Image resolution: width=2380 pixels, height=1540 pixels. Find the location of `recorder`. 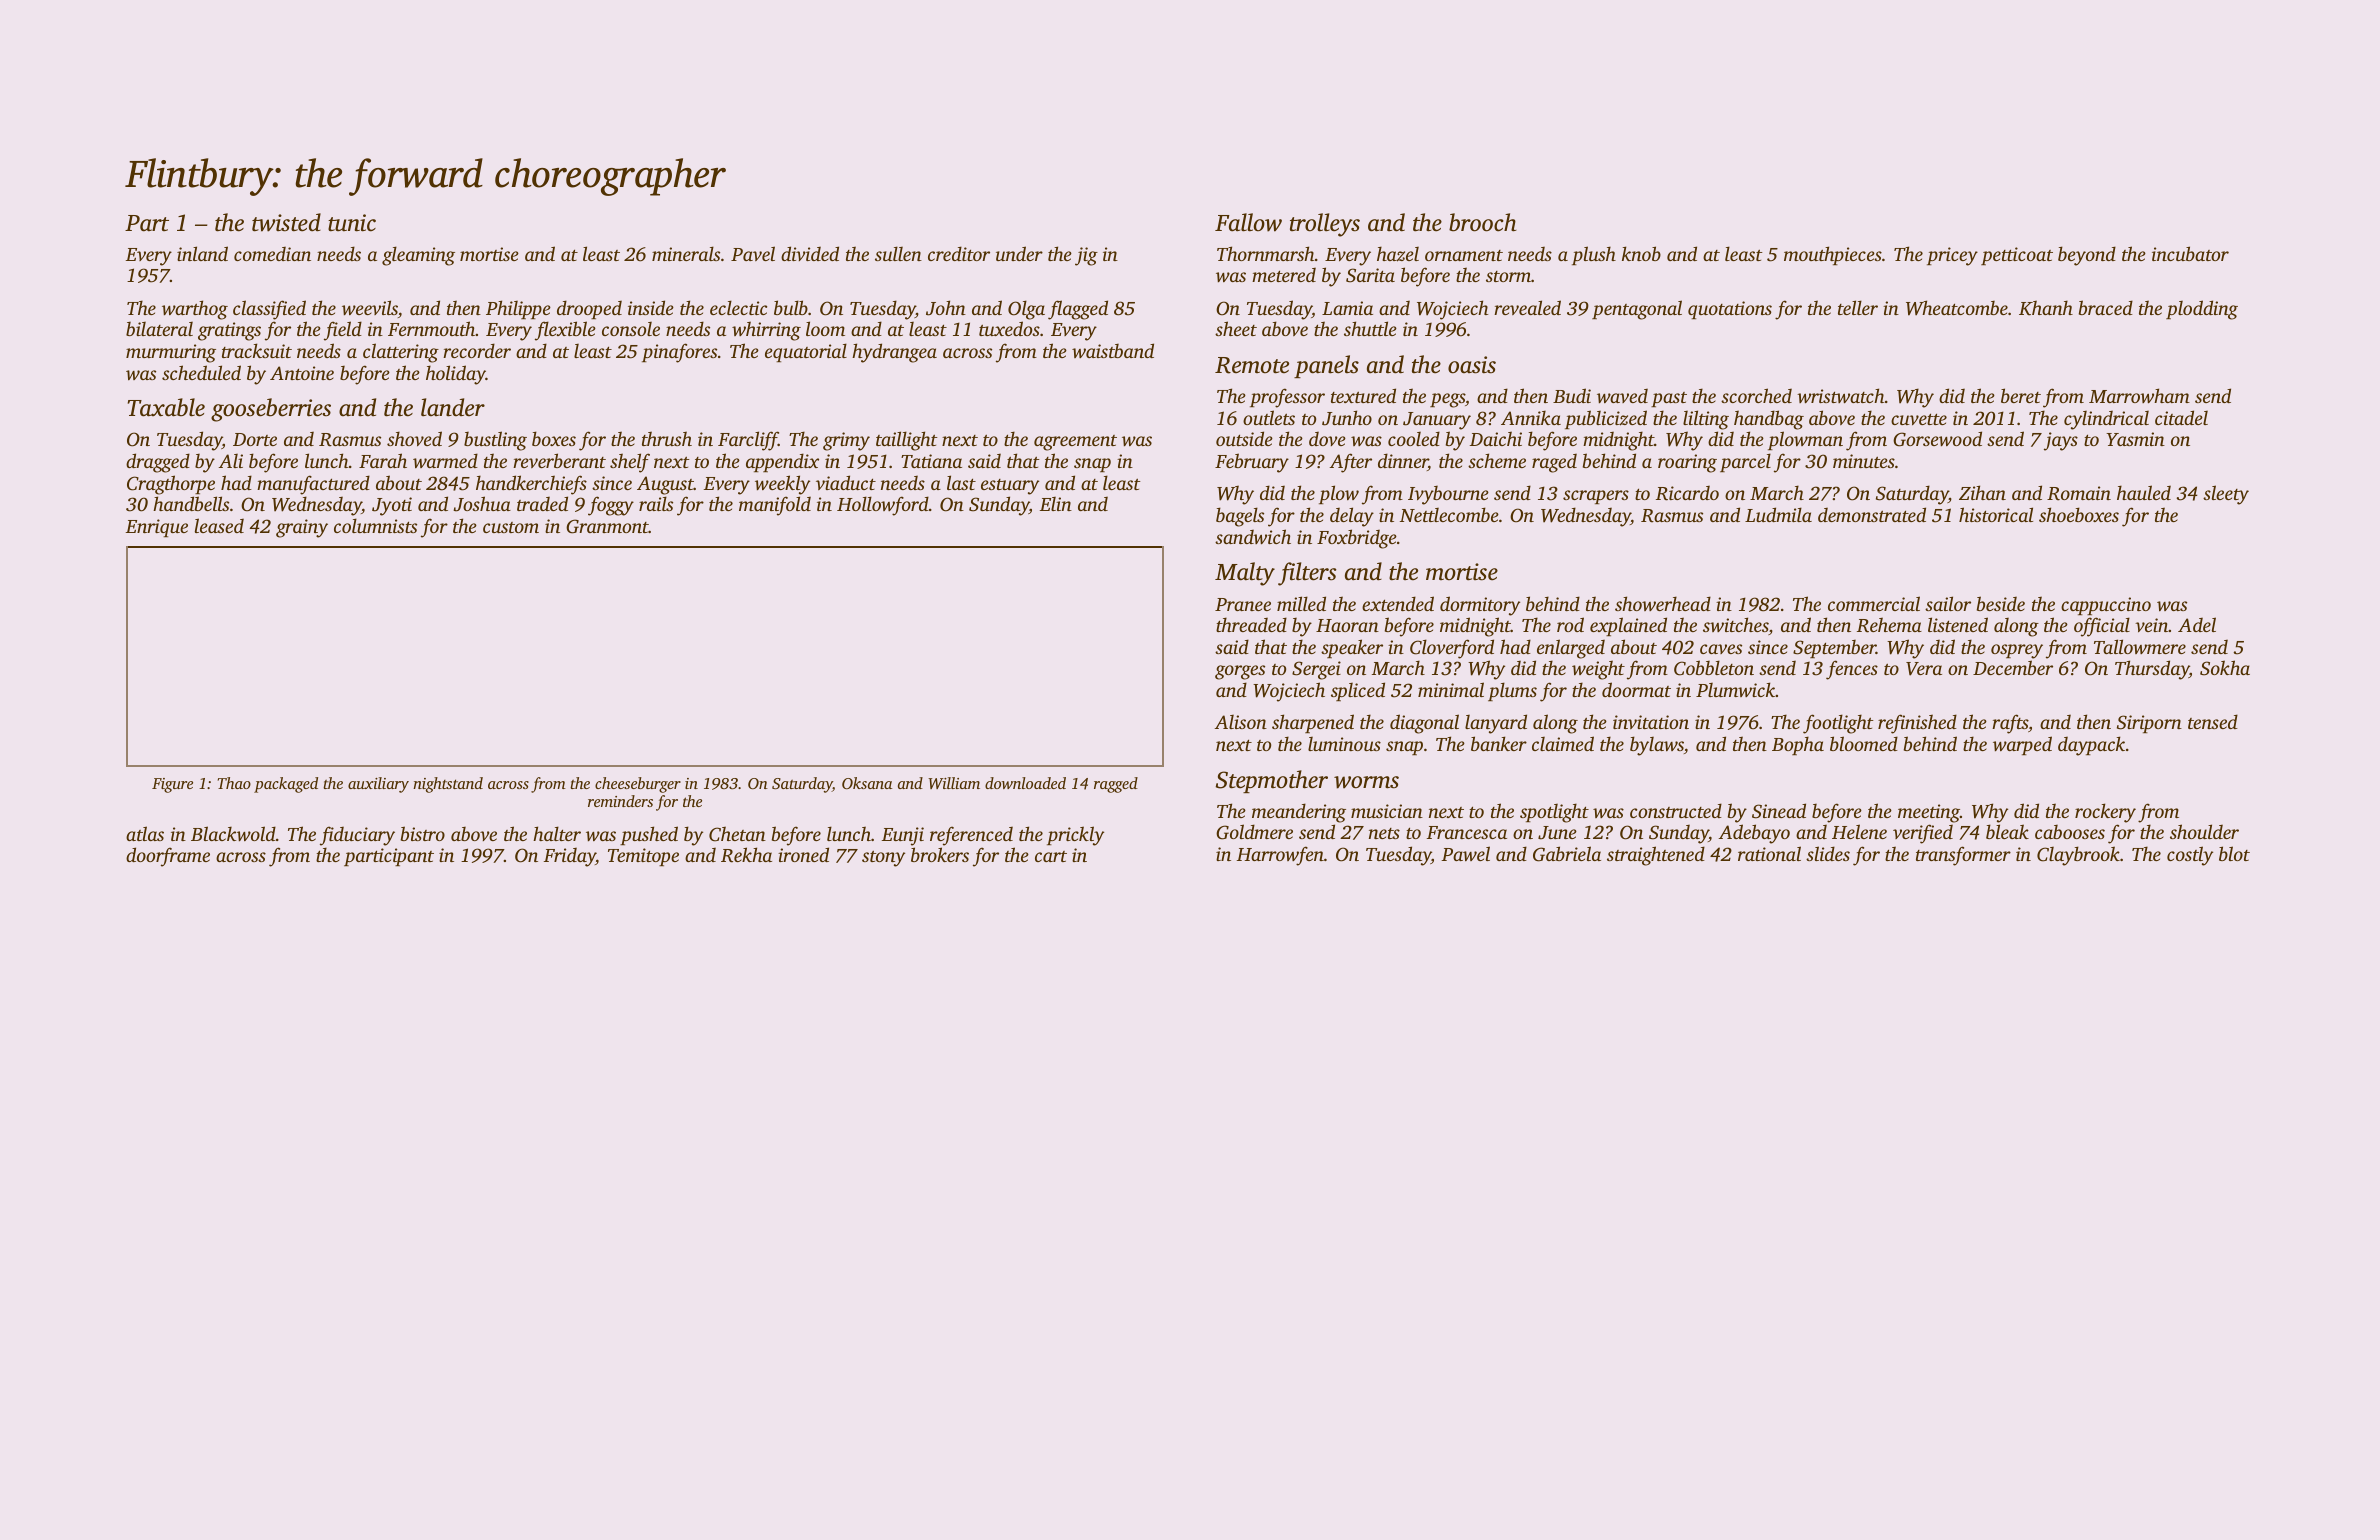

recorder is located at coordinates (477, 350).
